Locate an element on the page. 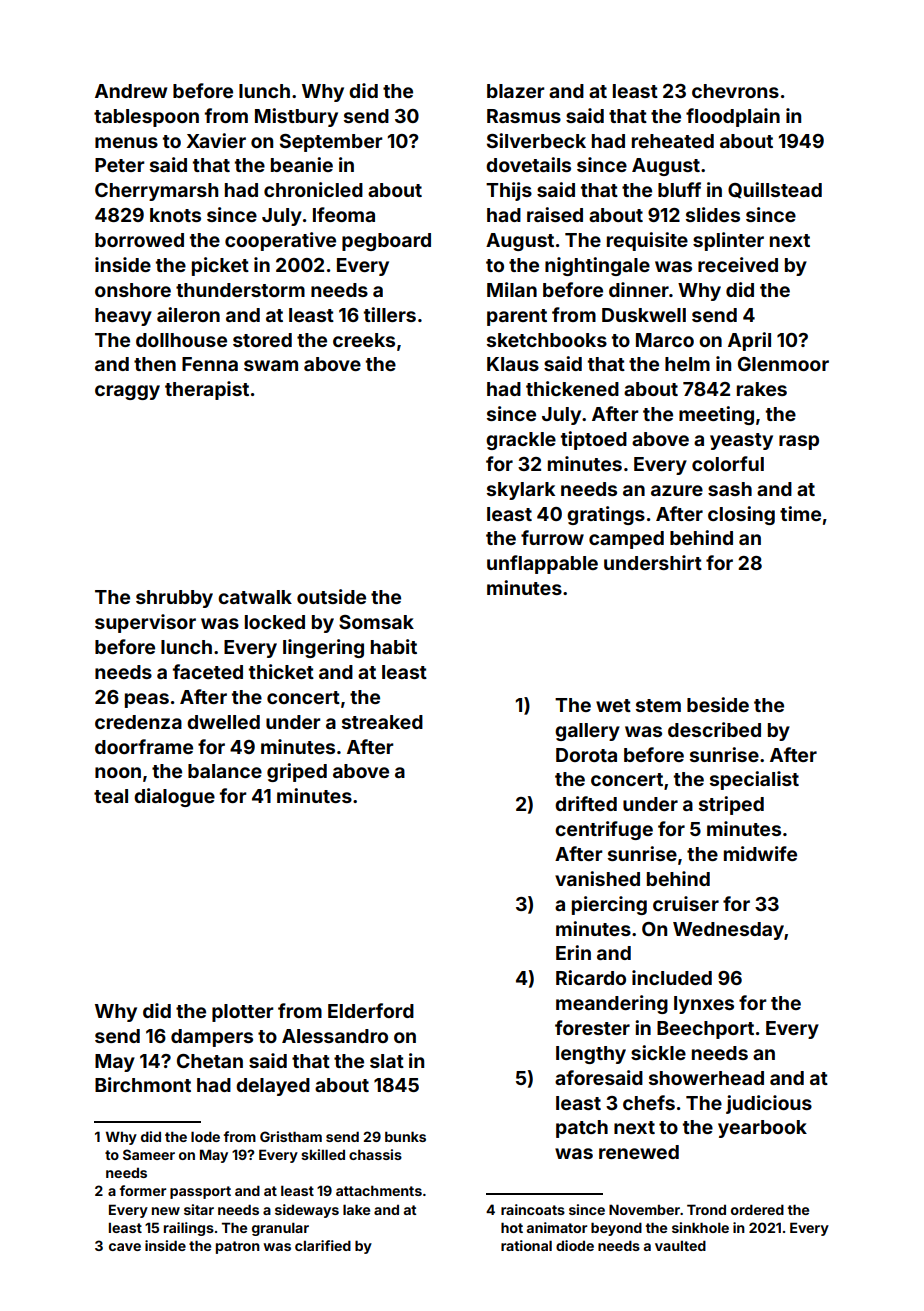  requisite is located at coordinates (647, 241).
